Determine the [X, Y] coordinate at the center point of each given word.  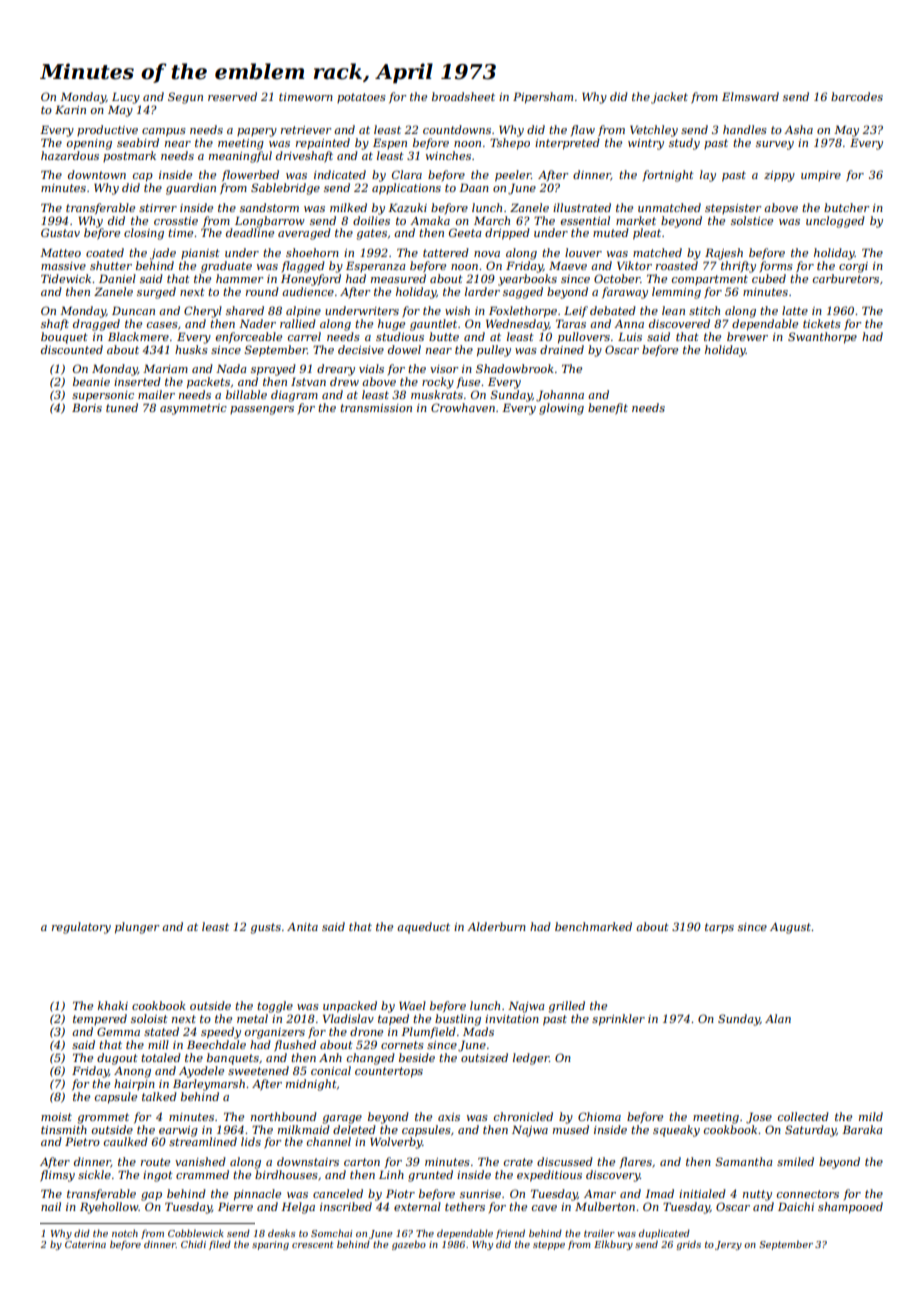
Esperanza [376, 266]
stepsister [733, 209]
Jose [759, 1118]
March [492, 220]
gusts [266, 928]
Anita [302, 927]
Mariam [165, 369]
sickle [94, 1174]
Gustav [60, 232]
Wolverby [396, 1143]
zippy [779, 176]
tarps [719, 928]
